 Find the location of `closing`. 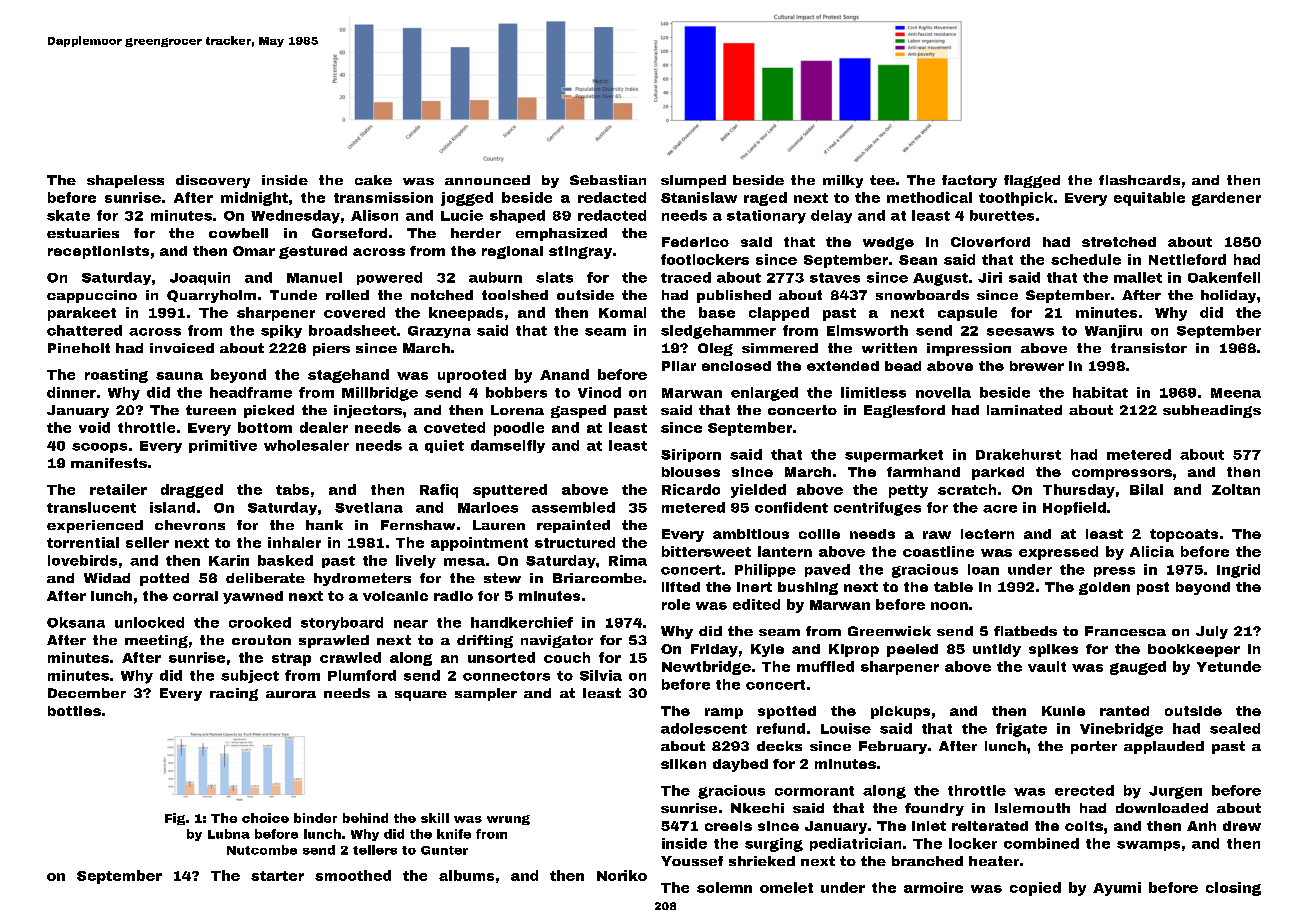

closing is located at coordinates (1233, 889).
